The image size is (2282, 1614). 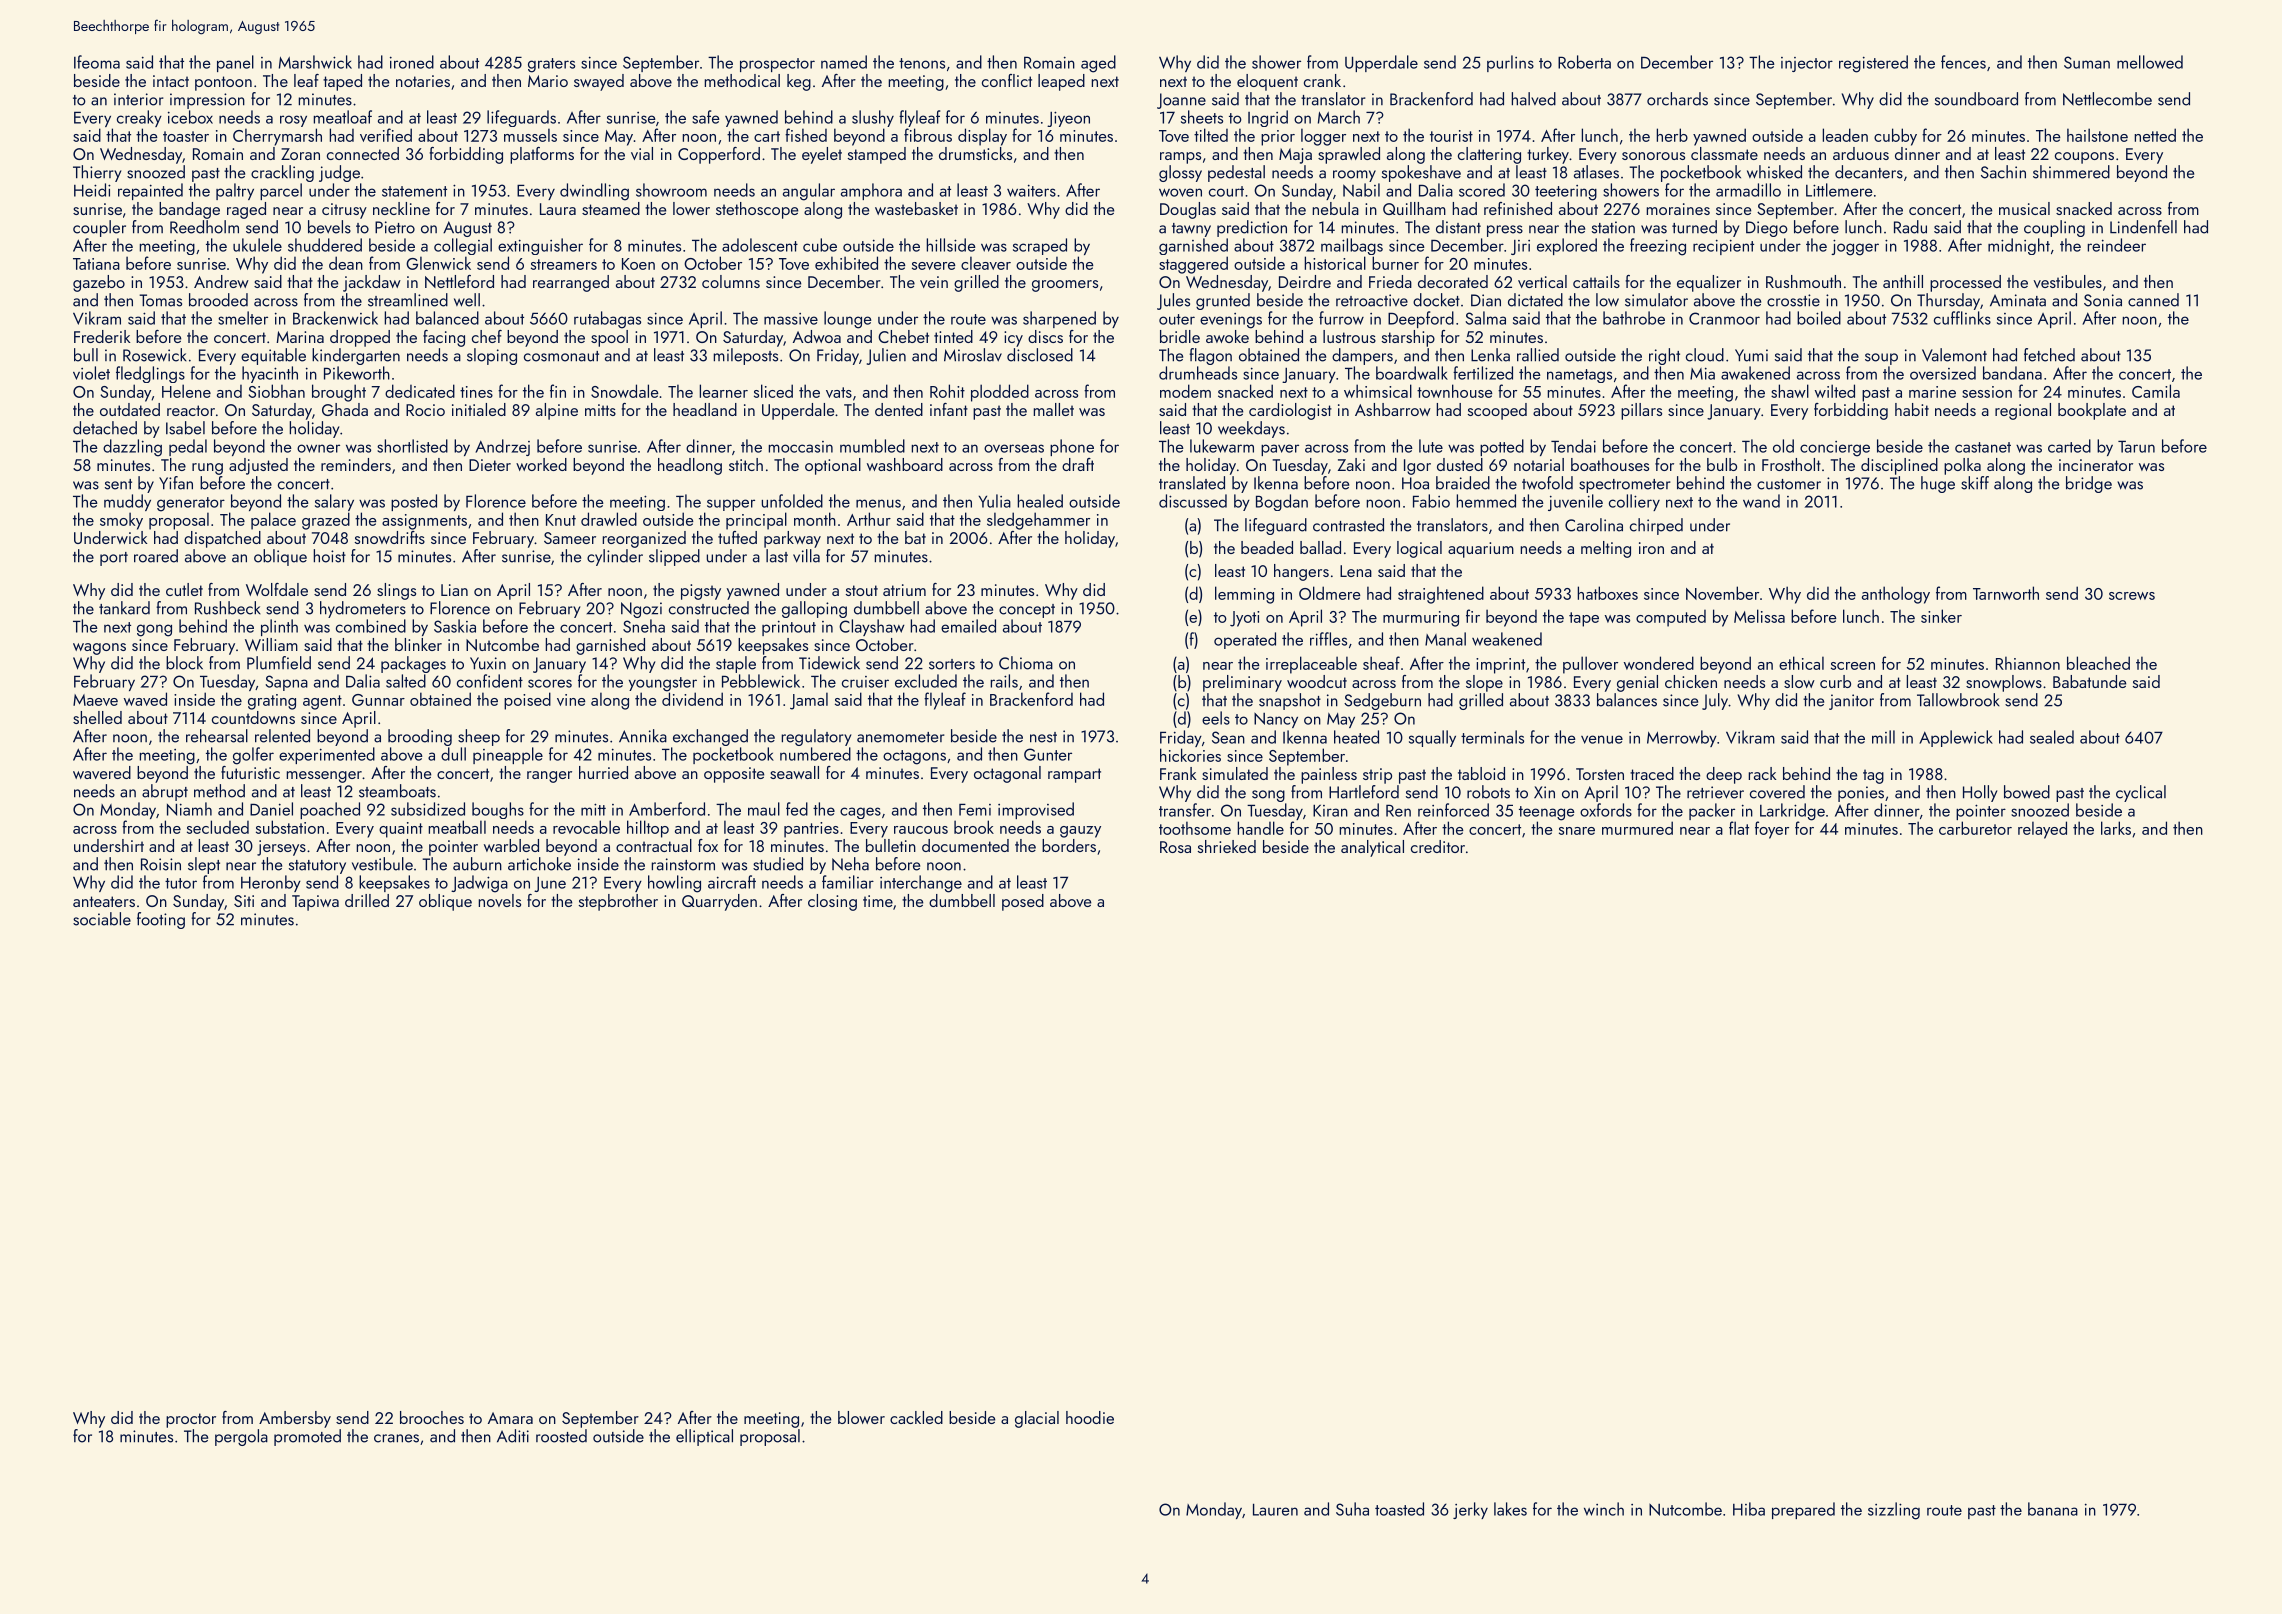 What do you see at coordinates (2053, 1509) in the screenshot?
I see `banana` at bounding box center [2053, 1509].
